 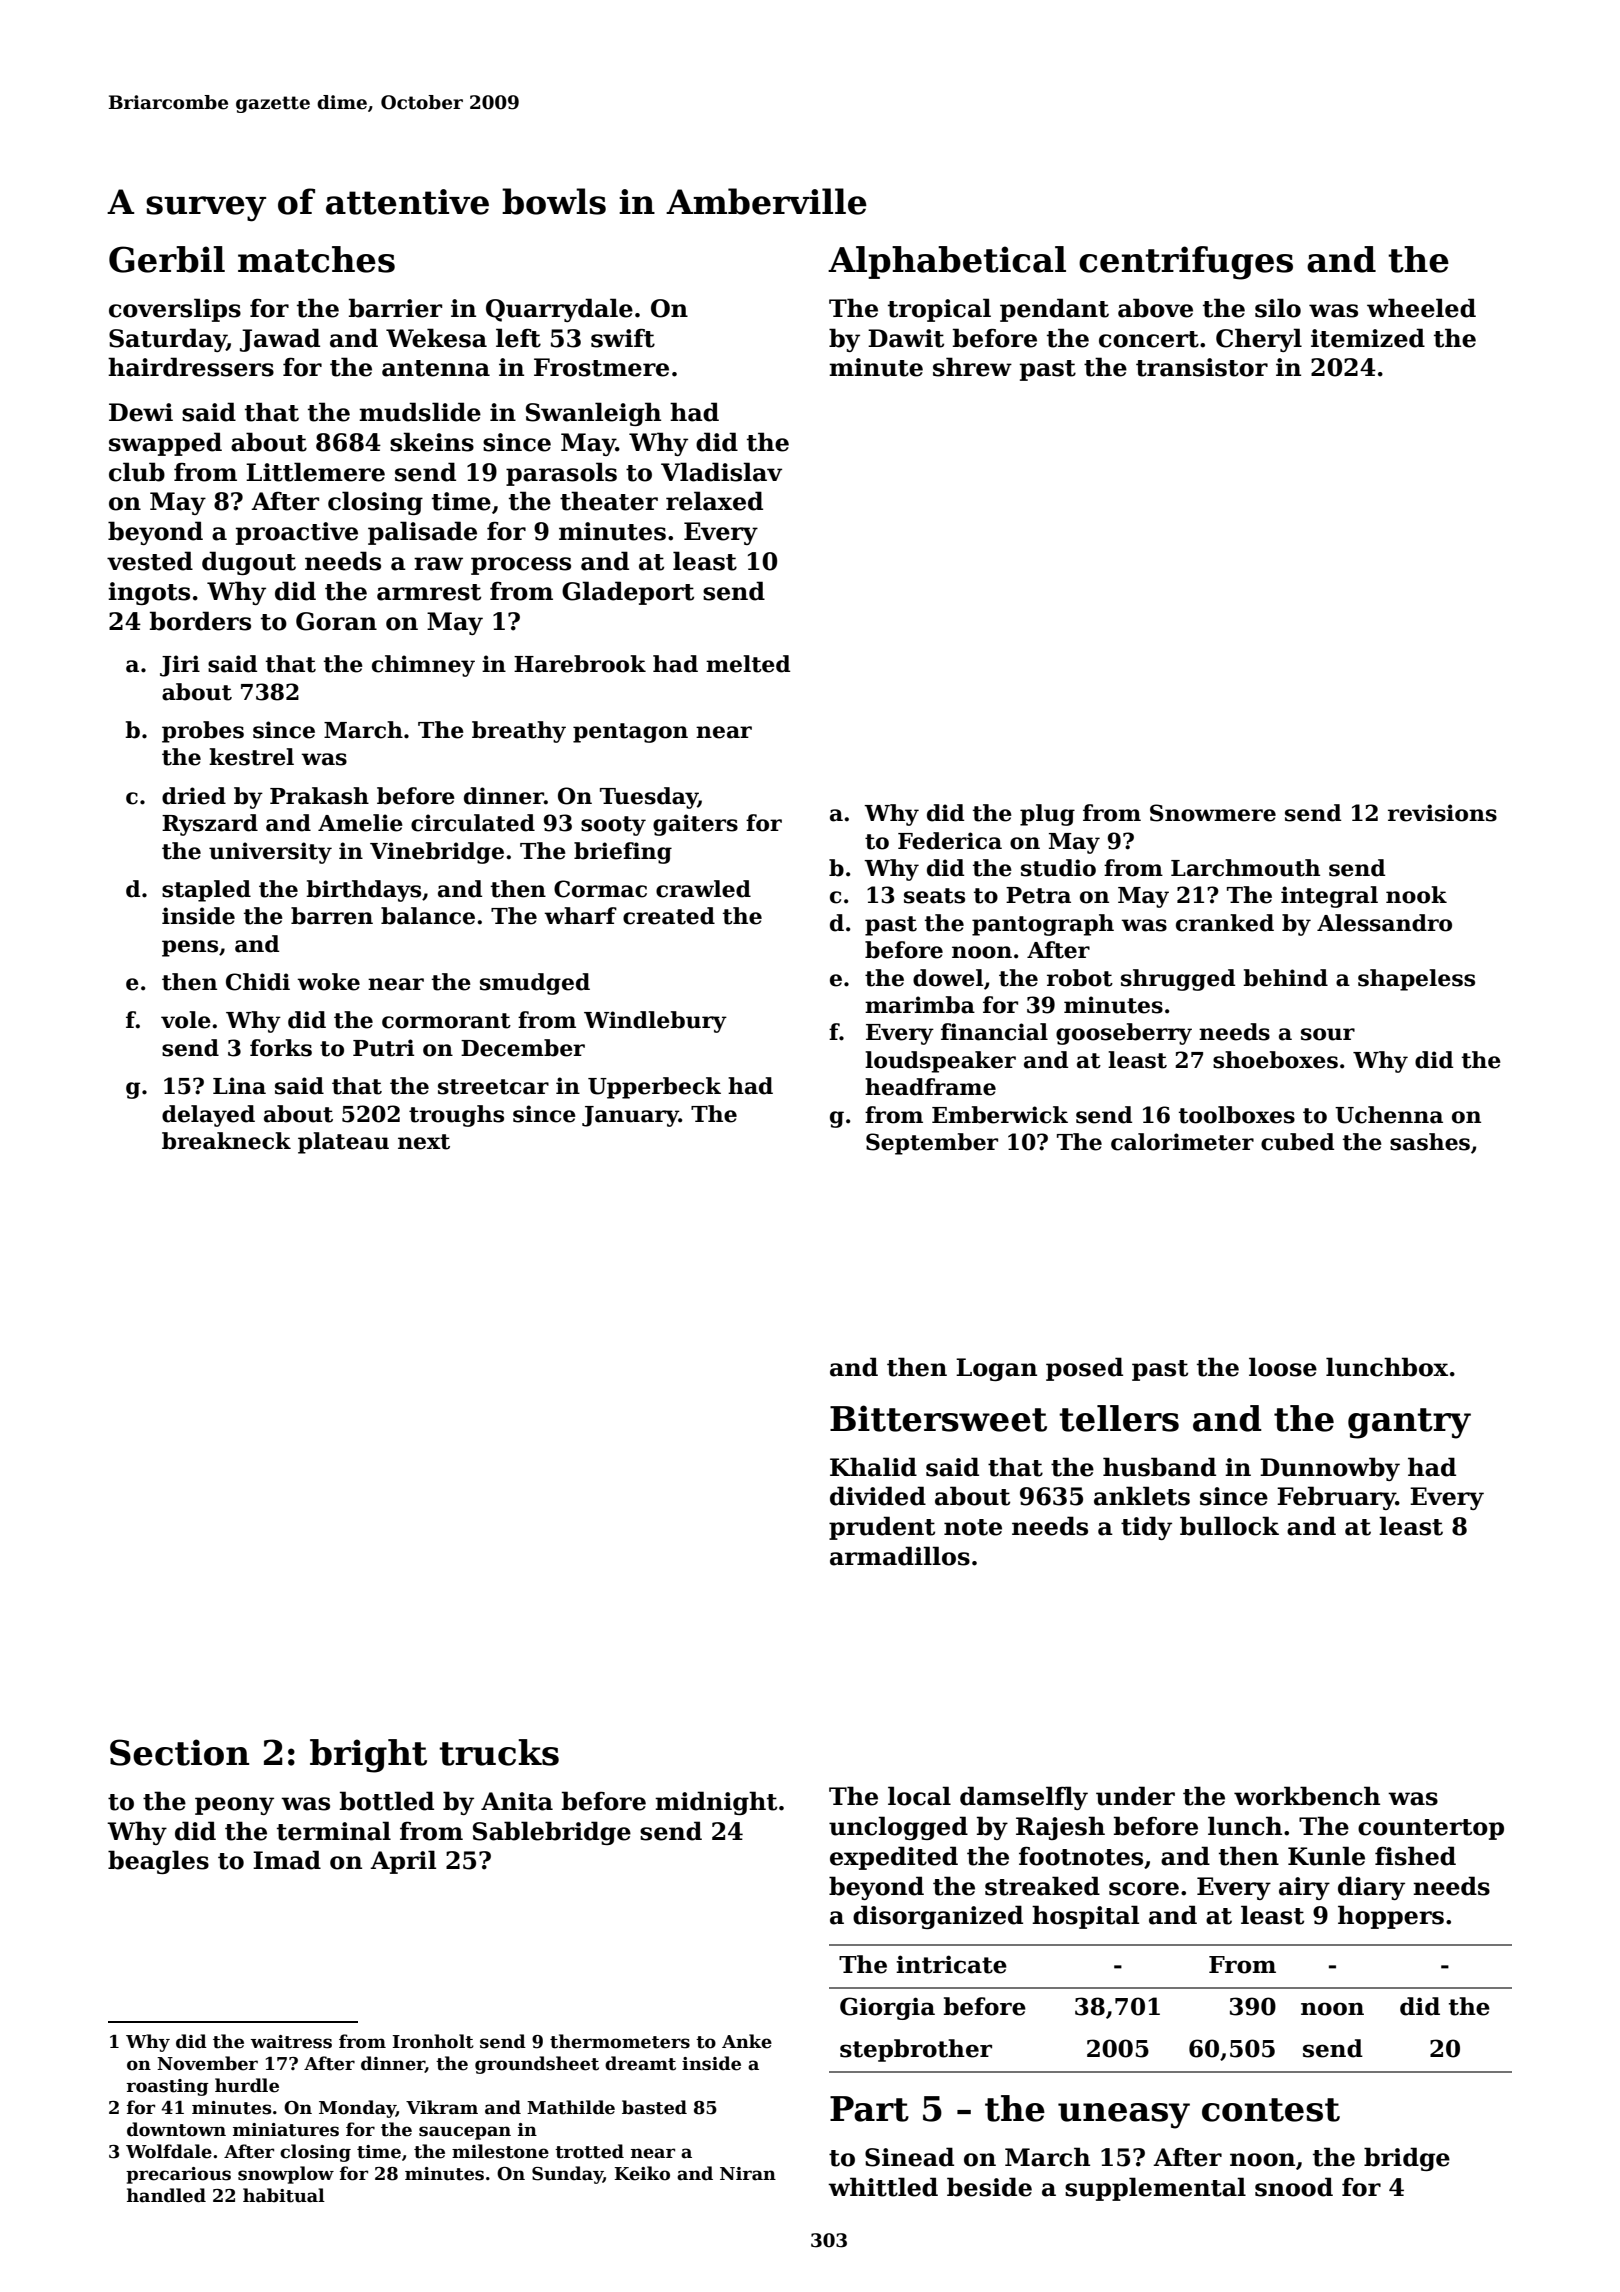 I want to click on countertop, so click(x=1431, y=1829).
